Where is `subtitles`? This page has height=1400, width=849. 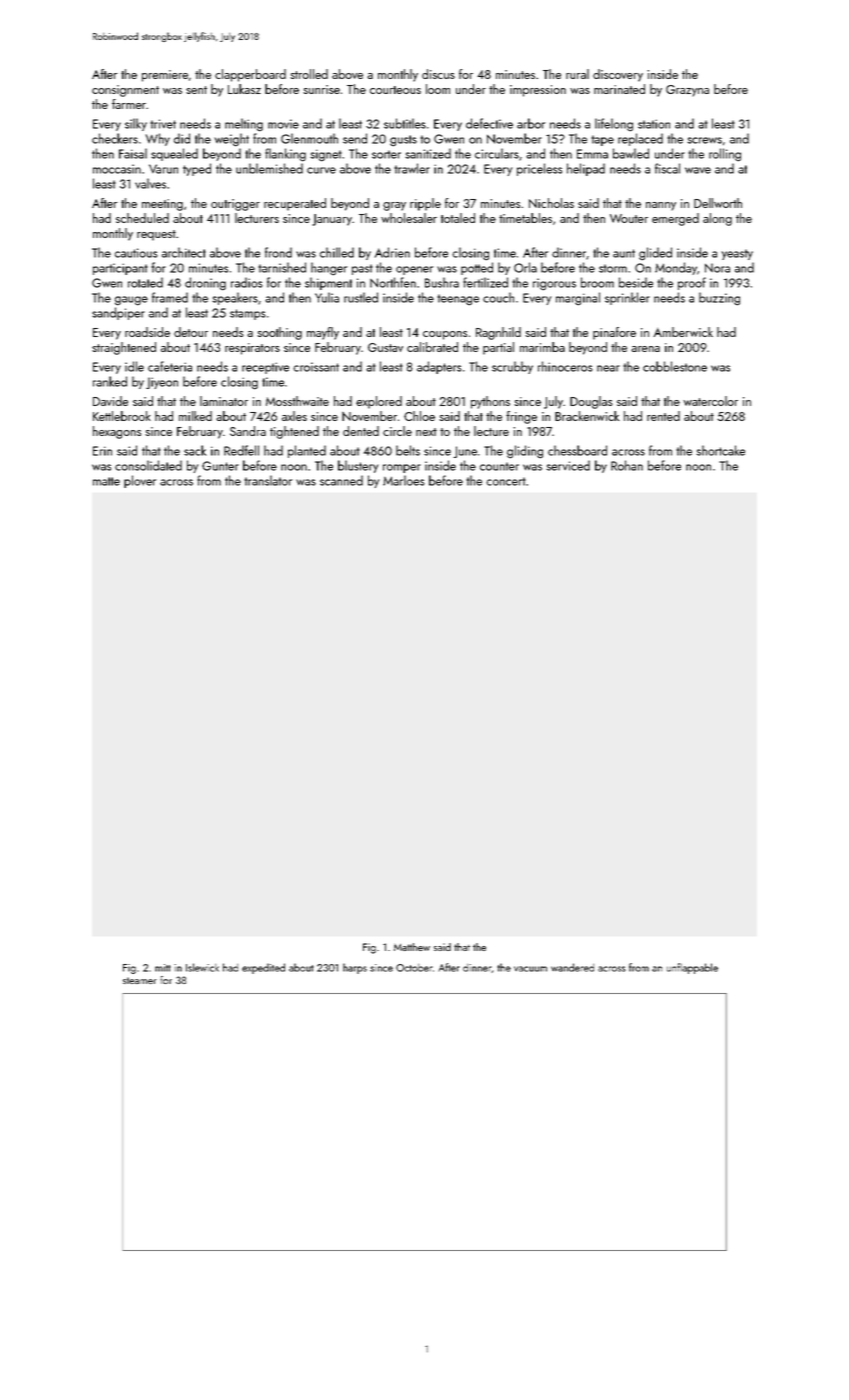 subtitles is located at coordinates (405, 123).
